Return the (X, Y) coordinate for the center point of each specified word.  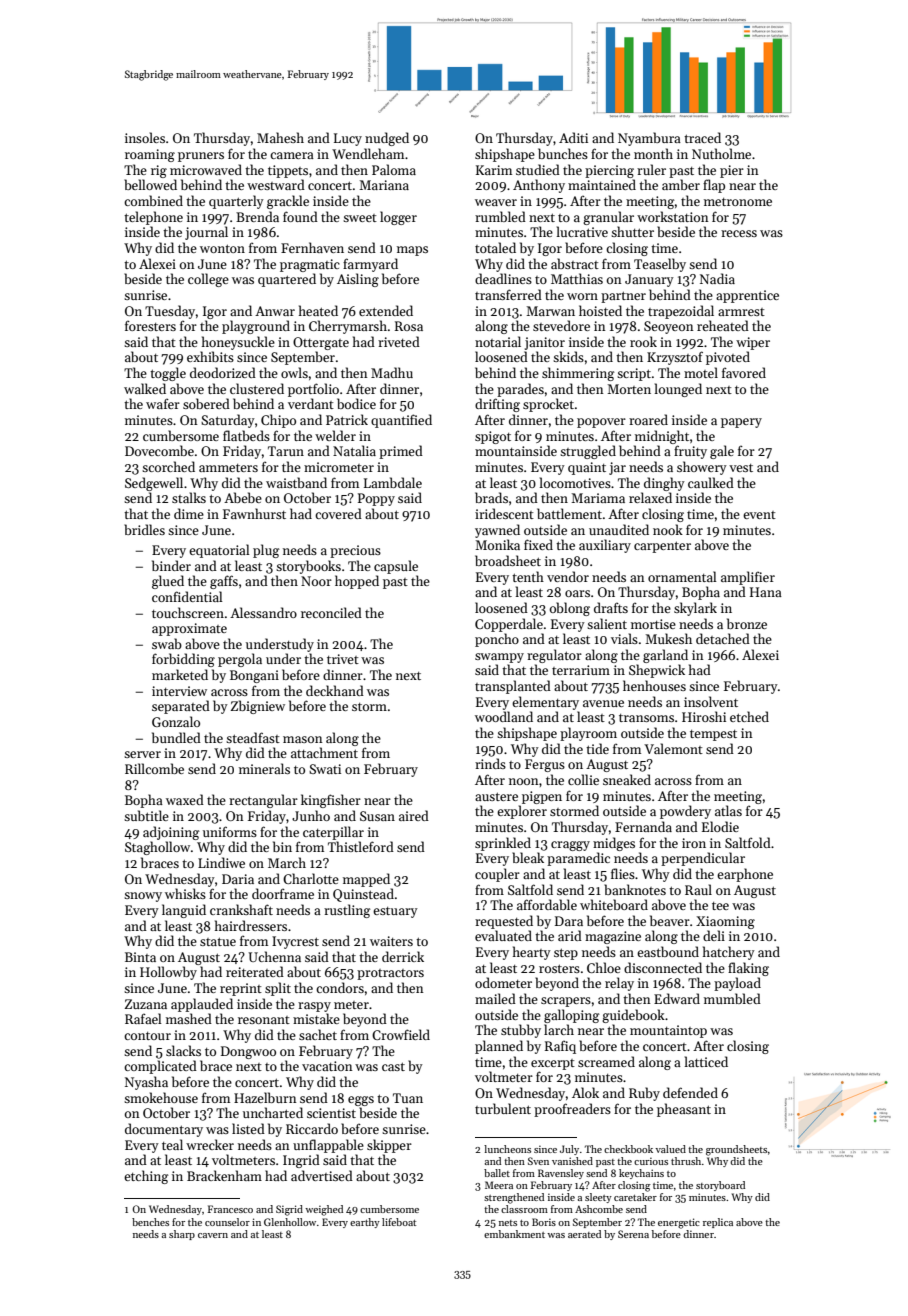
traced (702, 137)
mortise (653, 624)
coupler (497, 875)
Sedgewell (154, 484)
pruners (201, 157)
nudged (387, 139)
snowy (143, 897)
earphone (745, 875)
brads (491, 497)
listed (248, 1128)
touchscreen (188, 612)
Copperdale (509, 625)
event (759, 515)
